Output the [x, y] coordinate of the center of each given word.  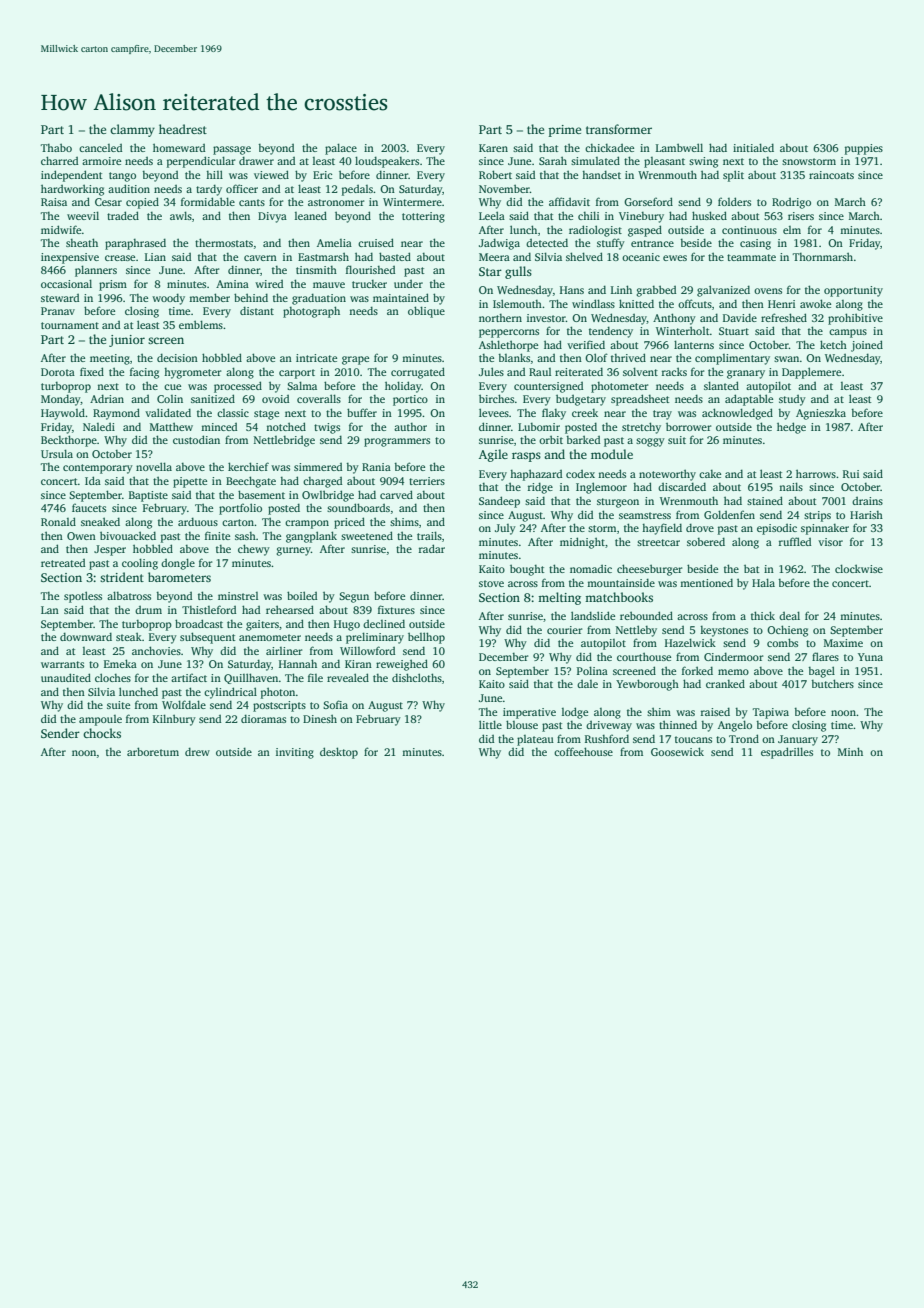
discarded [682, 486]
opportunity [853, 291]
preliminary [375, 638]
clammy [132, 130]
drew [197, 751]
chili [588, 215]
